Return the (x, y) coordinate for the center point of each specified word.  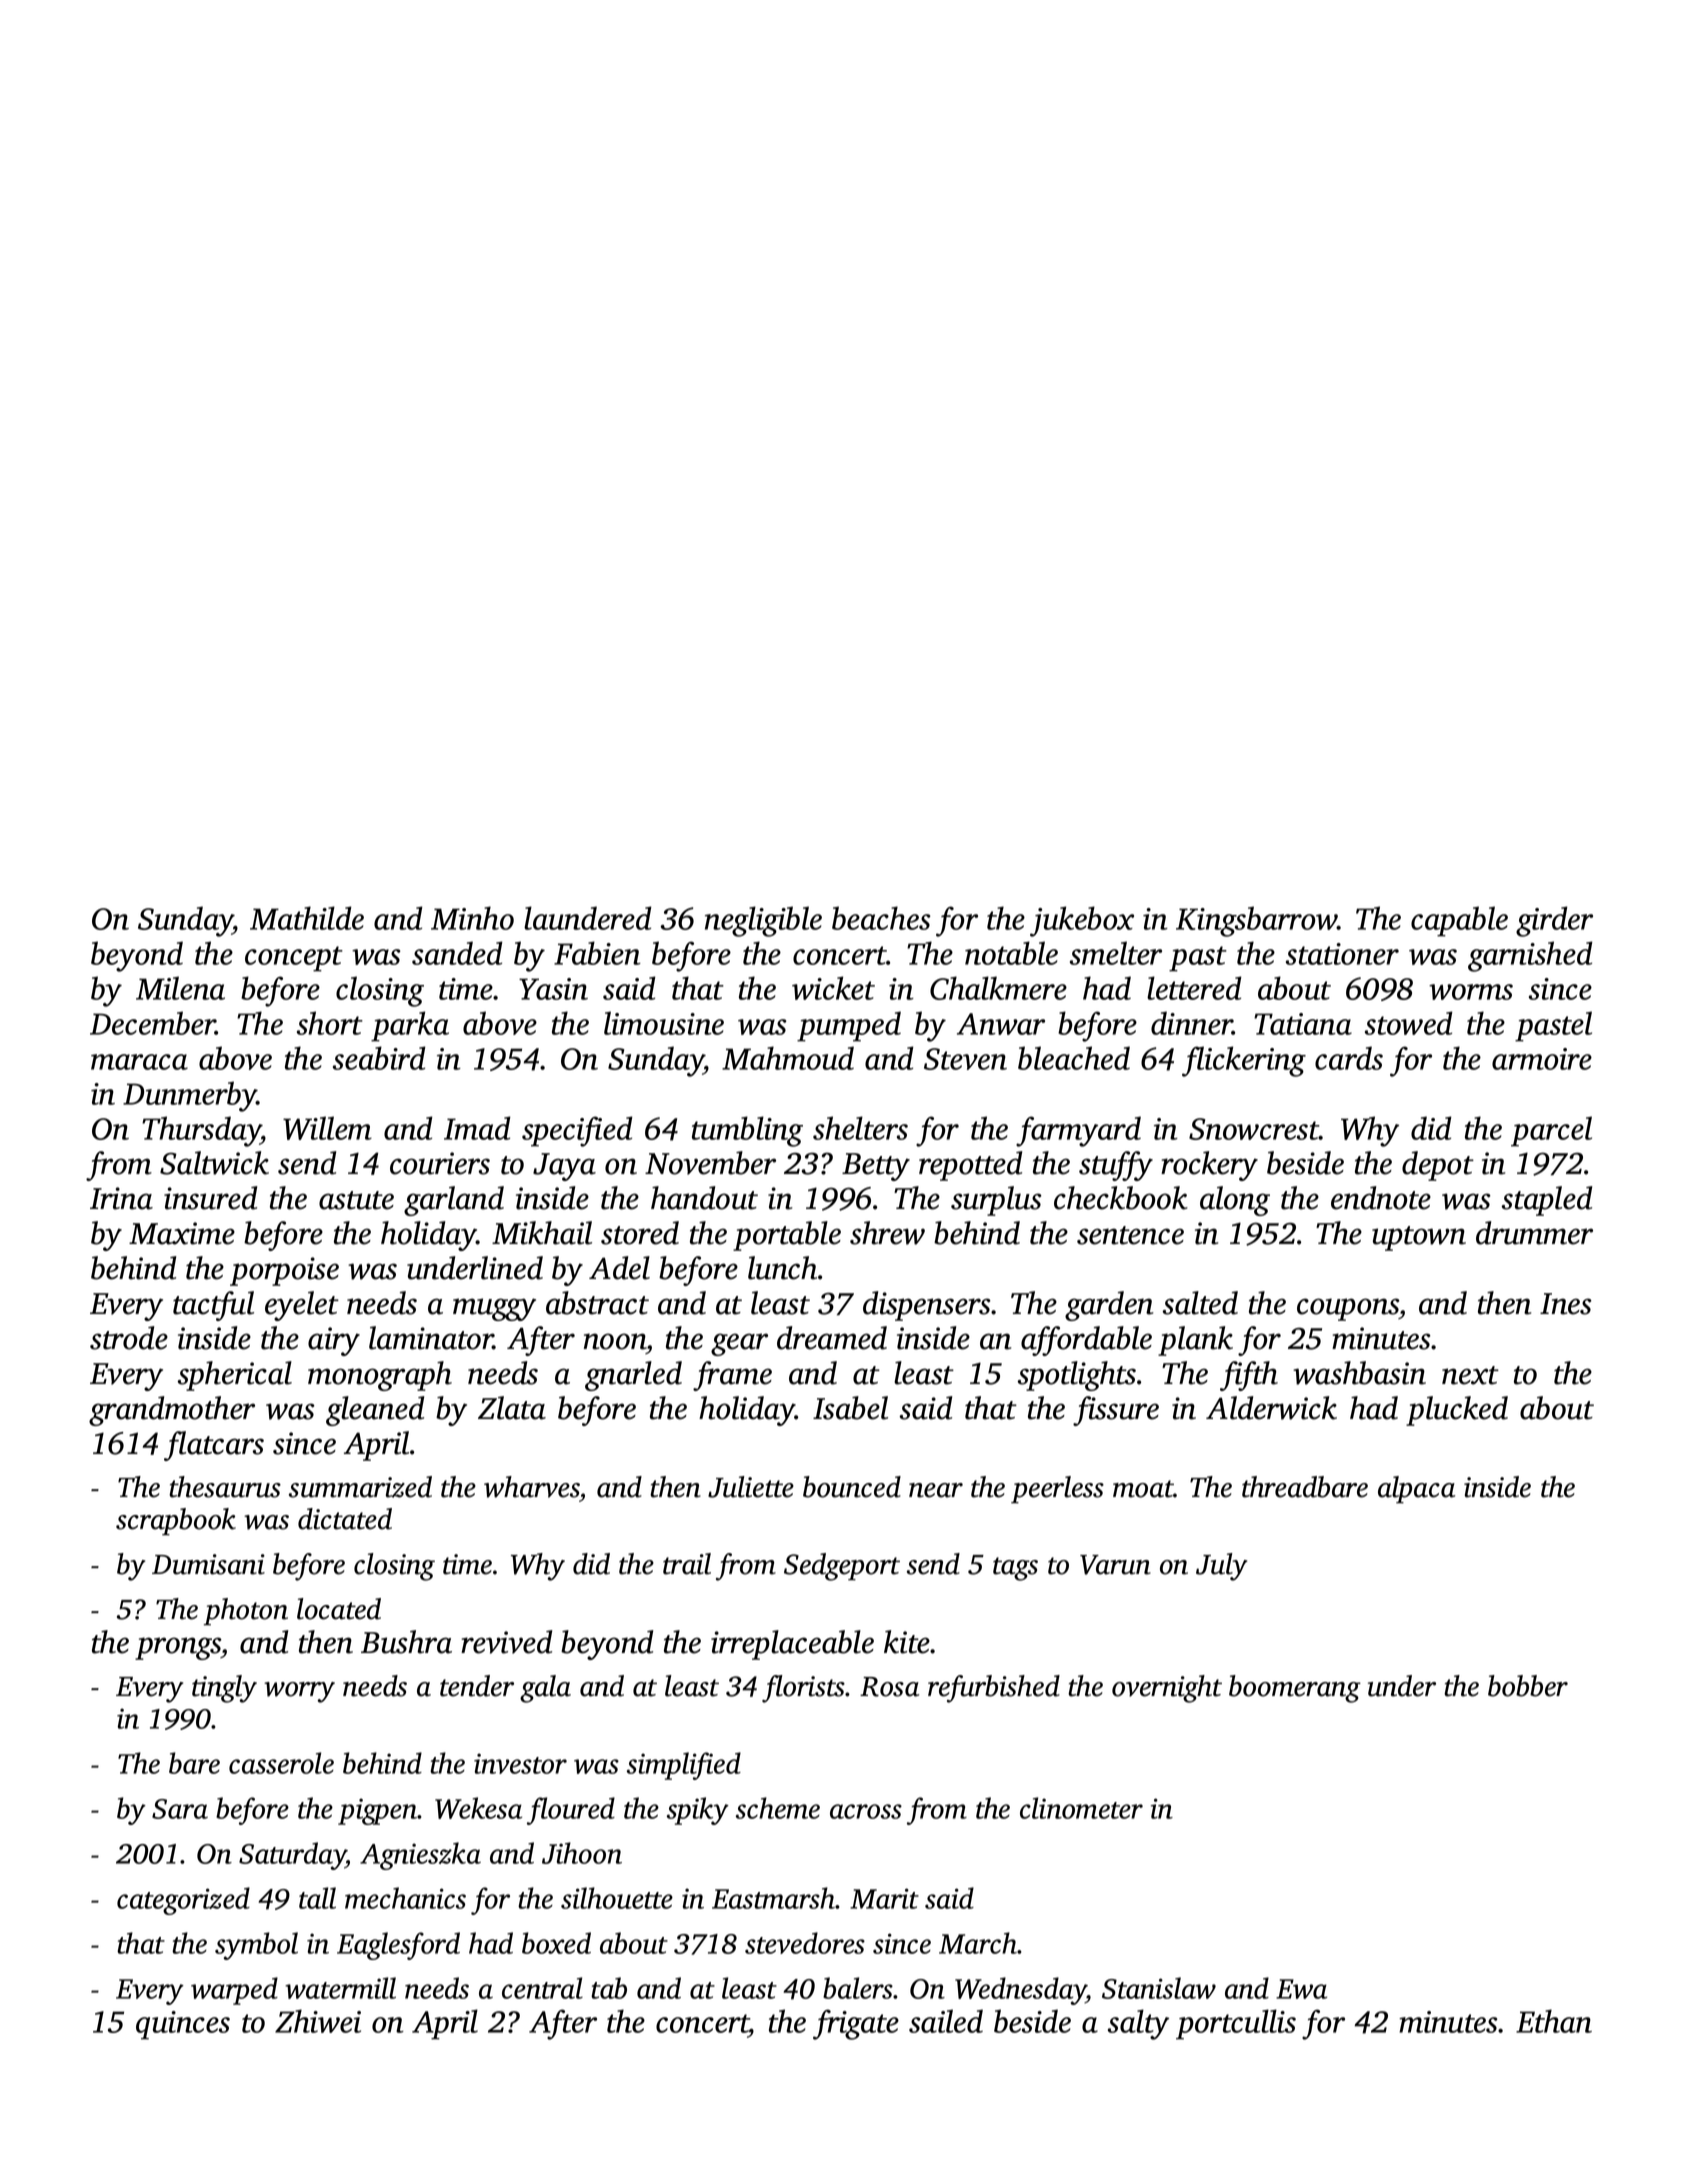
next (1470, 1375)
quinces (183, 2025)
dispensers (927, 1306)
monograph (380, 1376)
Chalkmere (998, 988)
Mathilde (307, 918)
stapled (1547, 1201)
